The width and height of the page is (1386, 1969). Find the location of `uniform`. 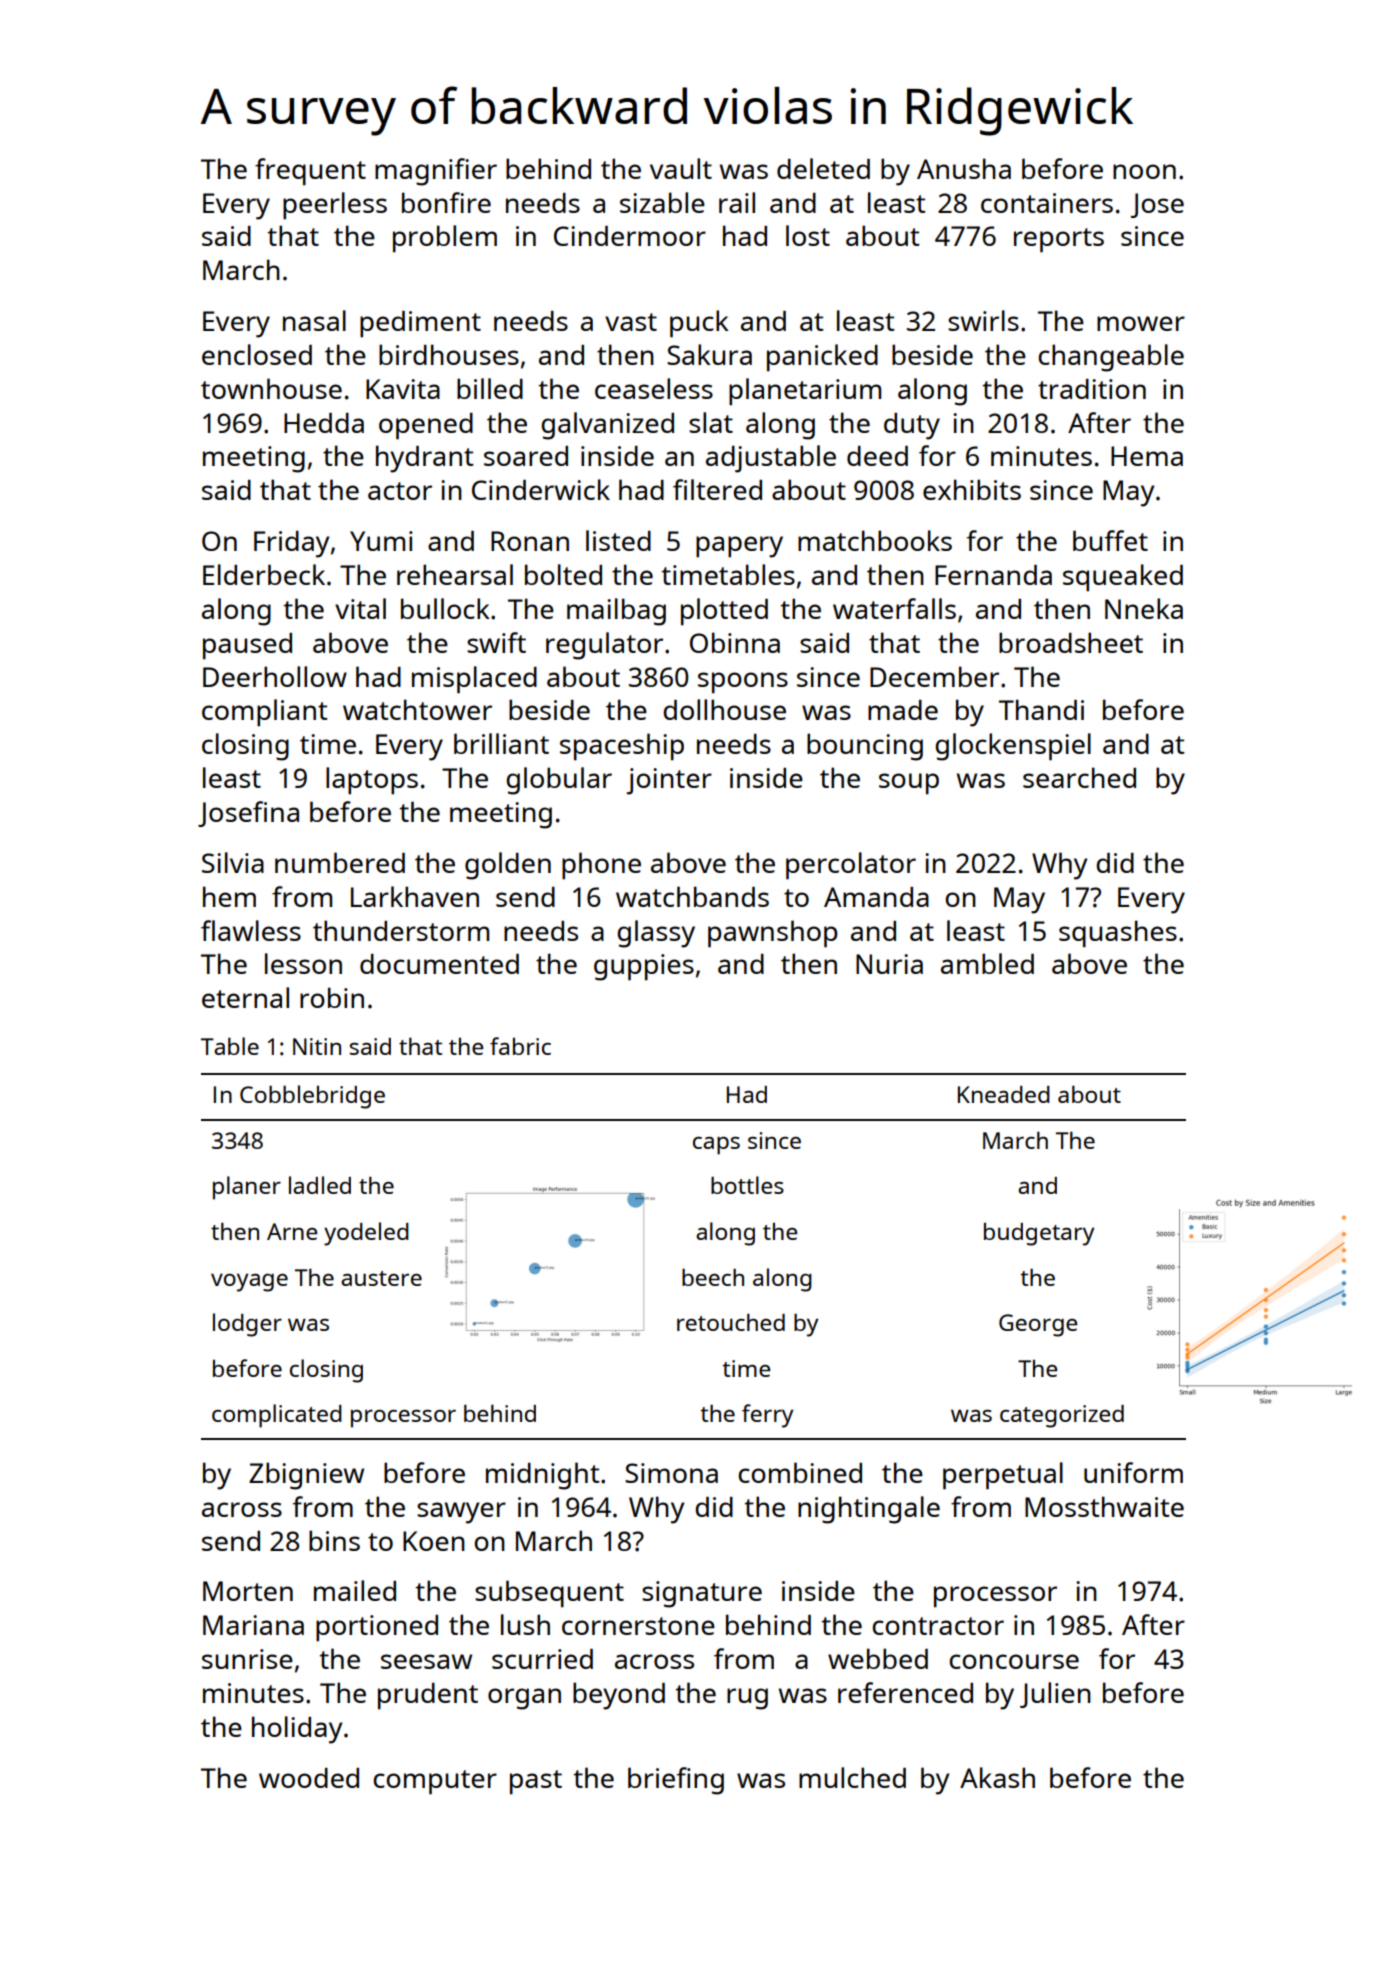

uniform is located at coordinates (1133, 1472).
